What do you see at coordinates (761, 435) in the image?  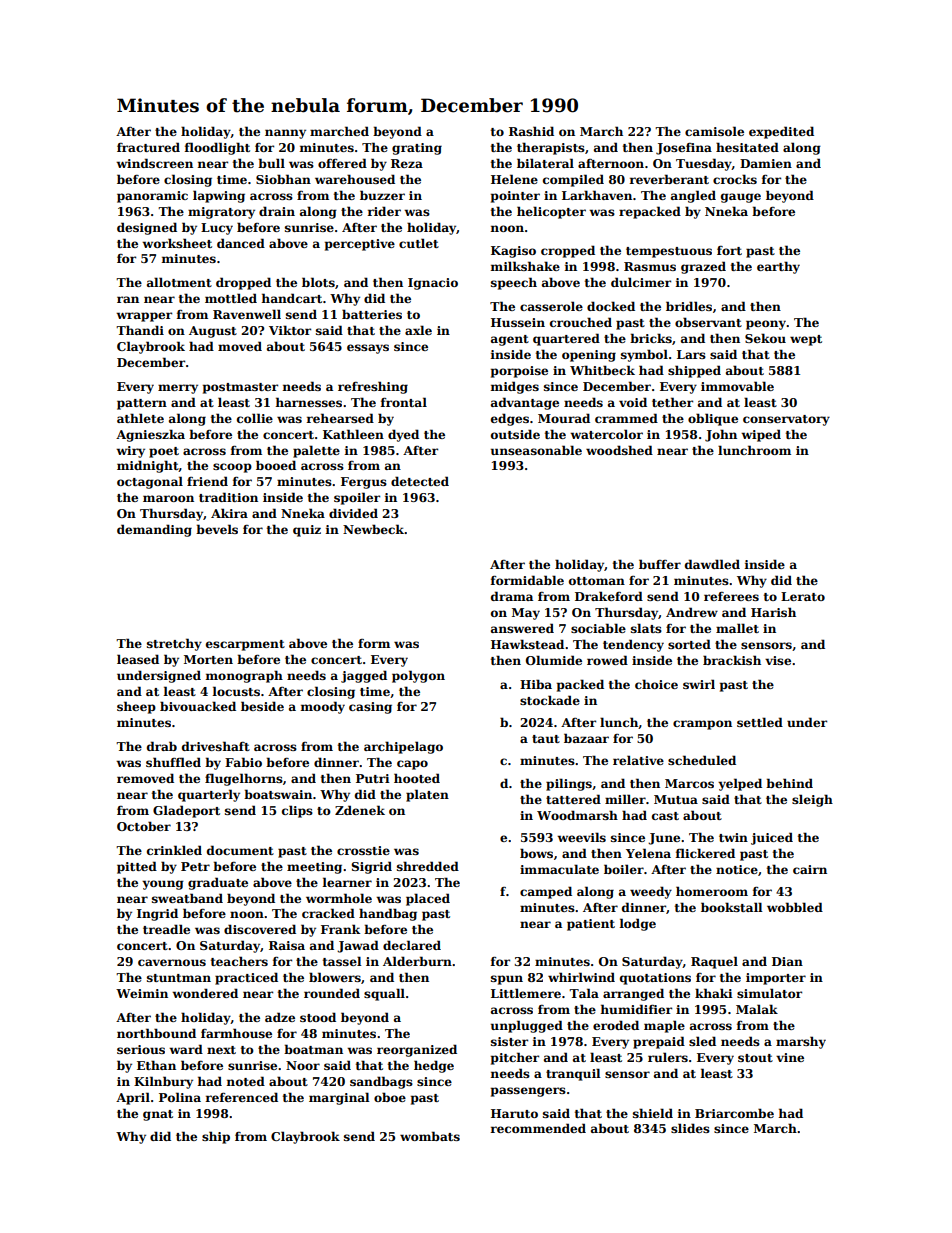 I see `wiped` at bounding box center [761, 435].
